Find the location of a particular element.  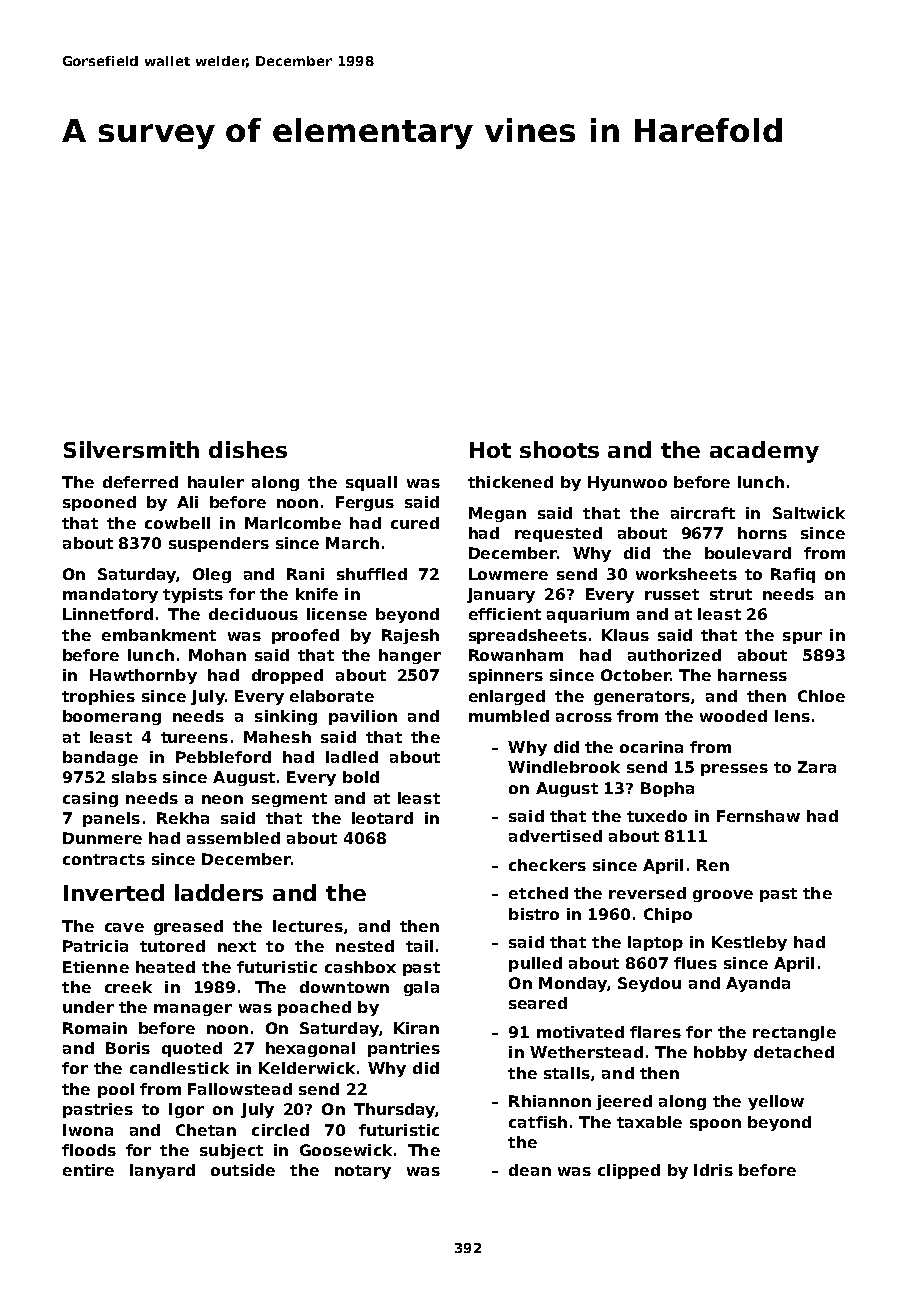

leotard is located at coordinates (382, 818).
